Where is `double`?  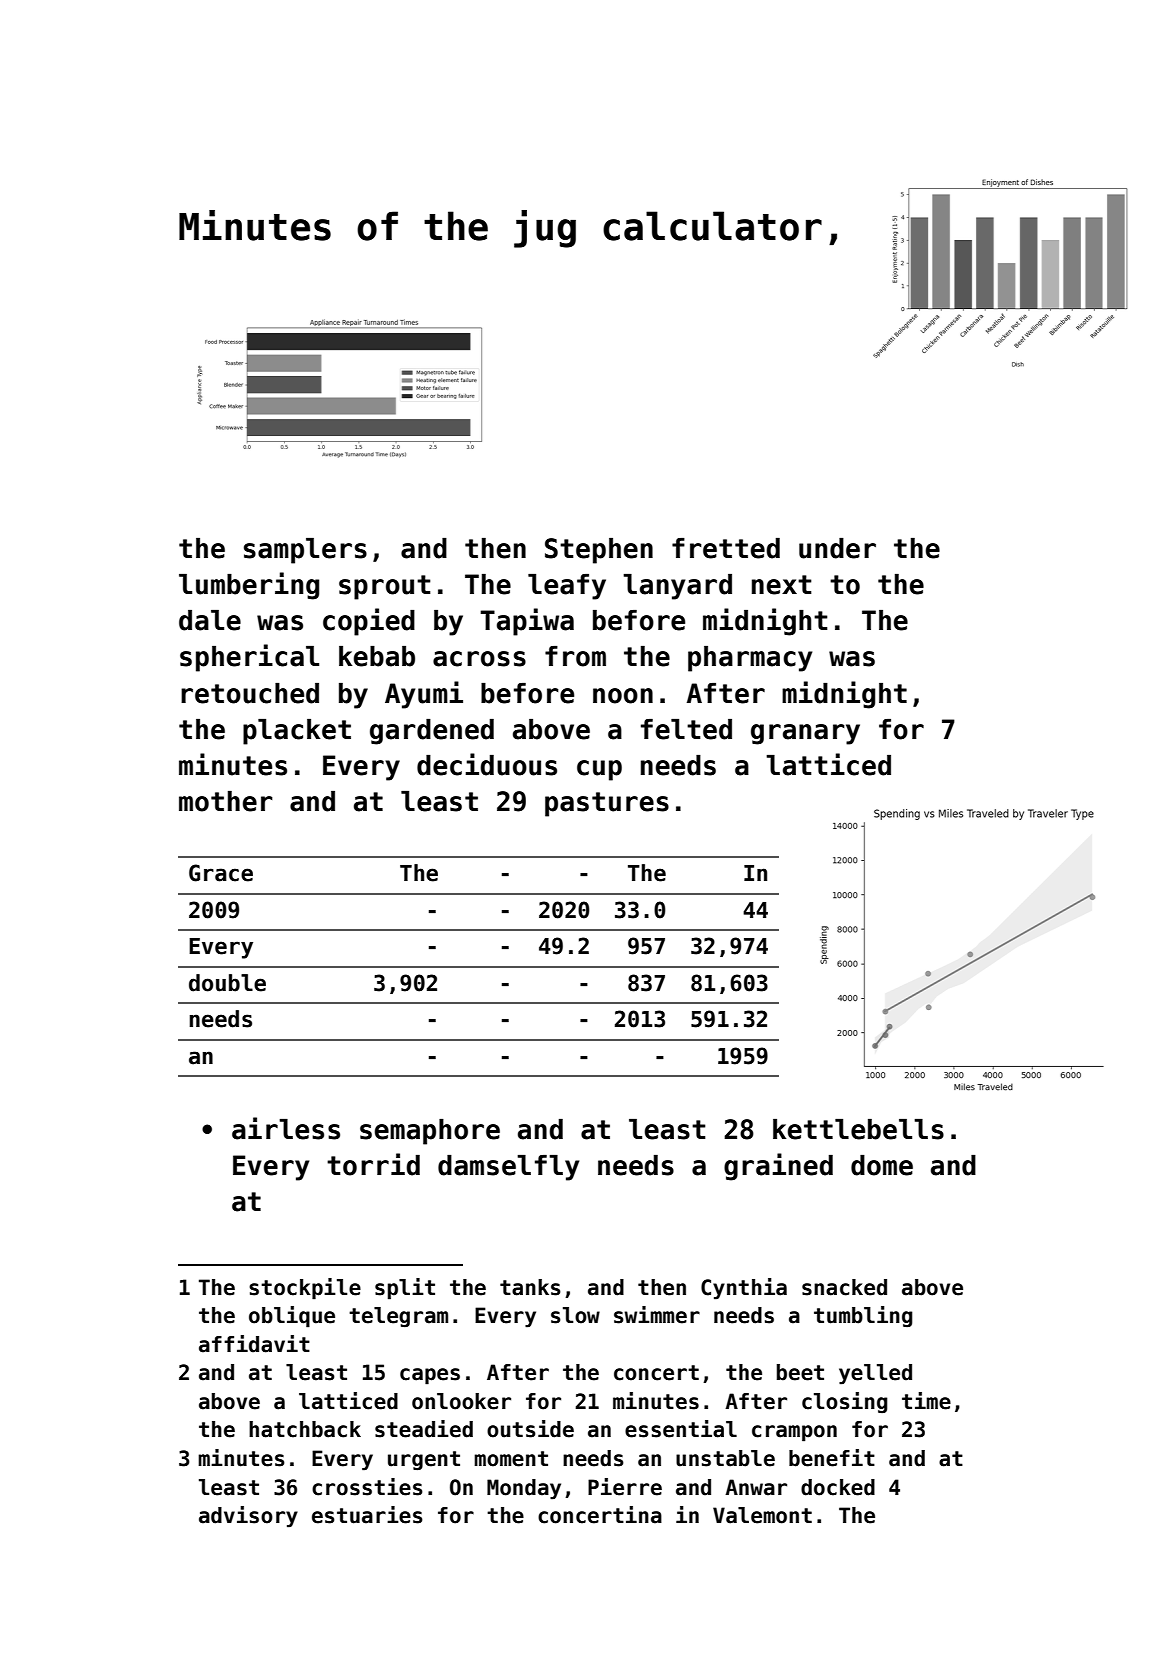 double is located at coordinates (227, 983).
